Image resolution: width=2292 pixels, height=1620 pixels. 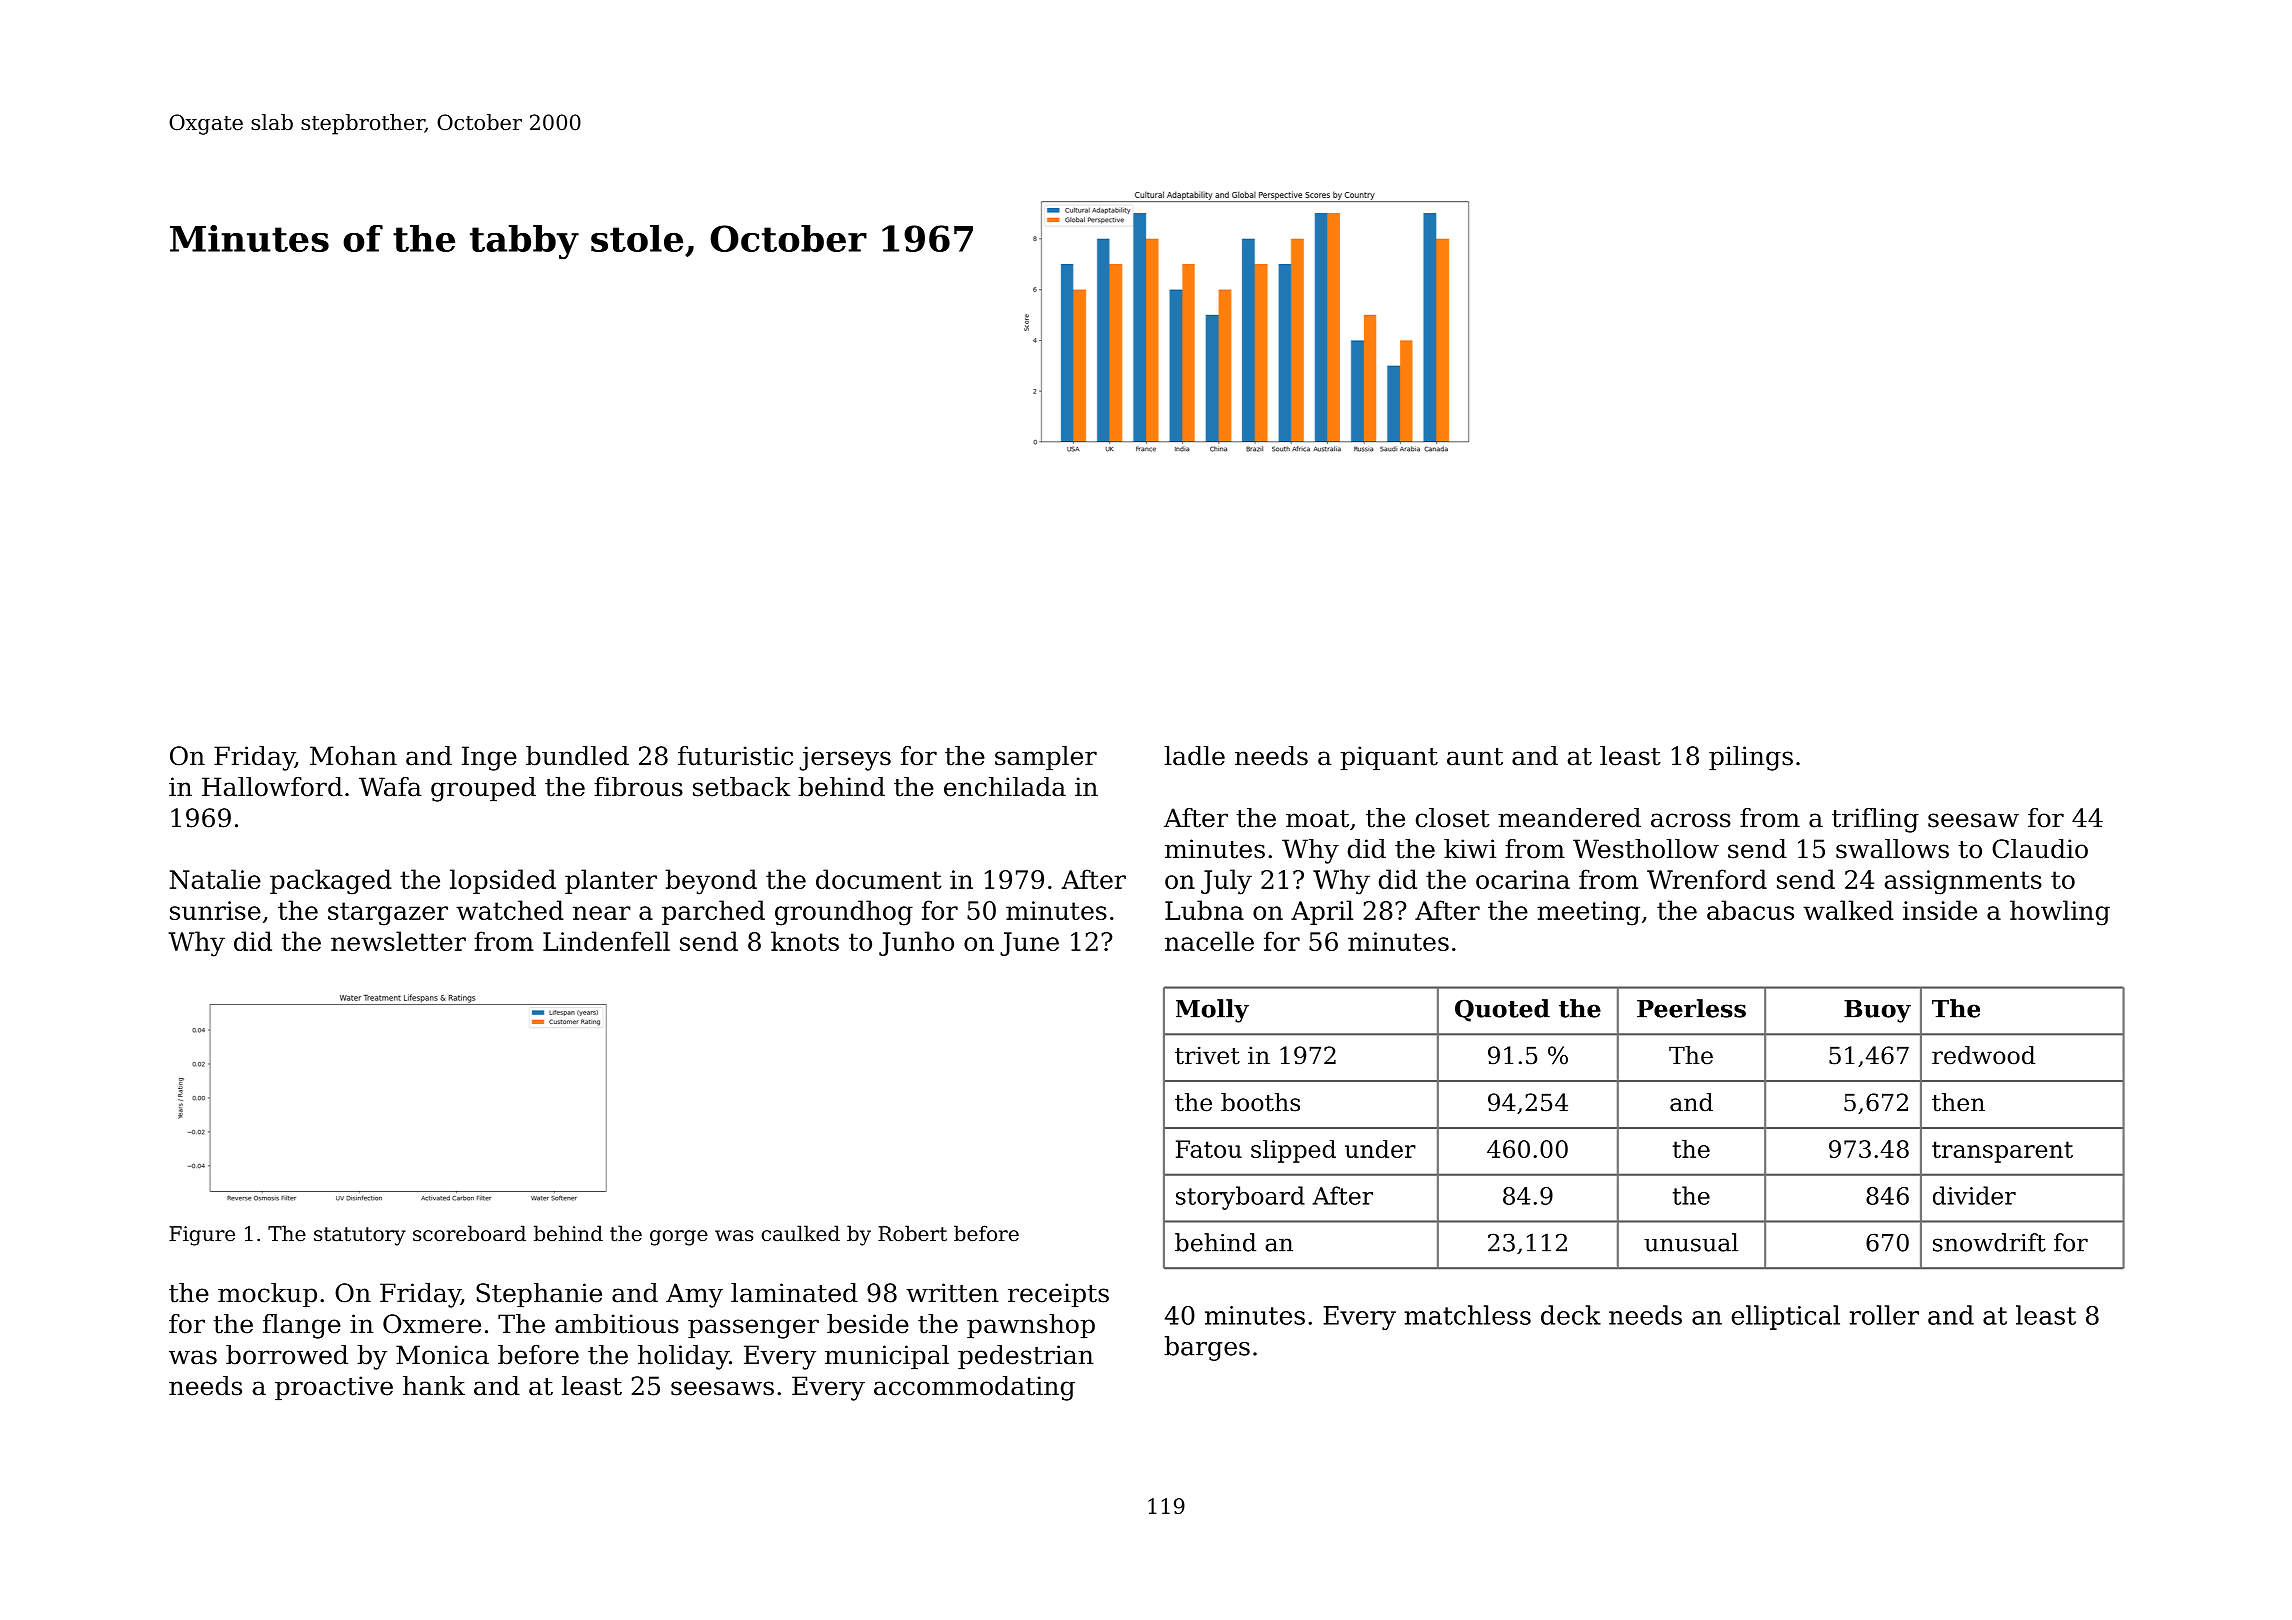 What do you see at coordinates (1204, 910) in the image?
I see `Lubna` at bounding box center [1204, 910].
